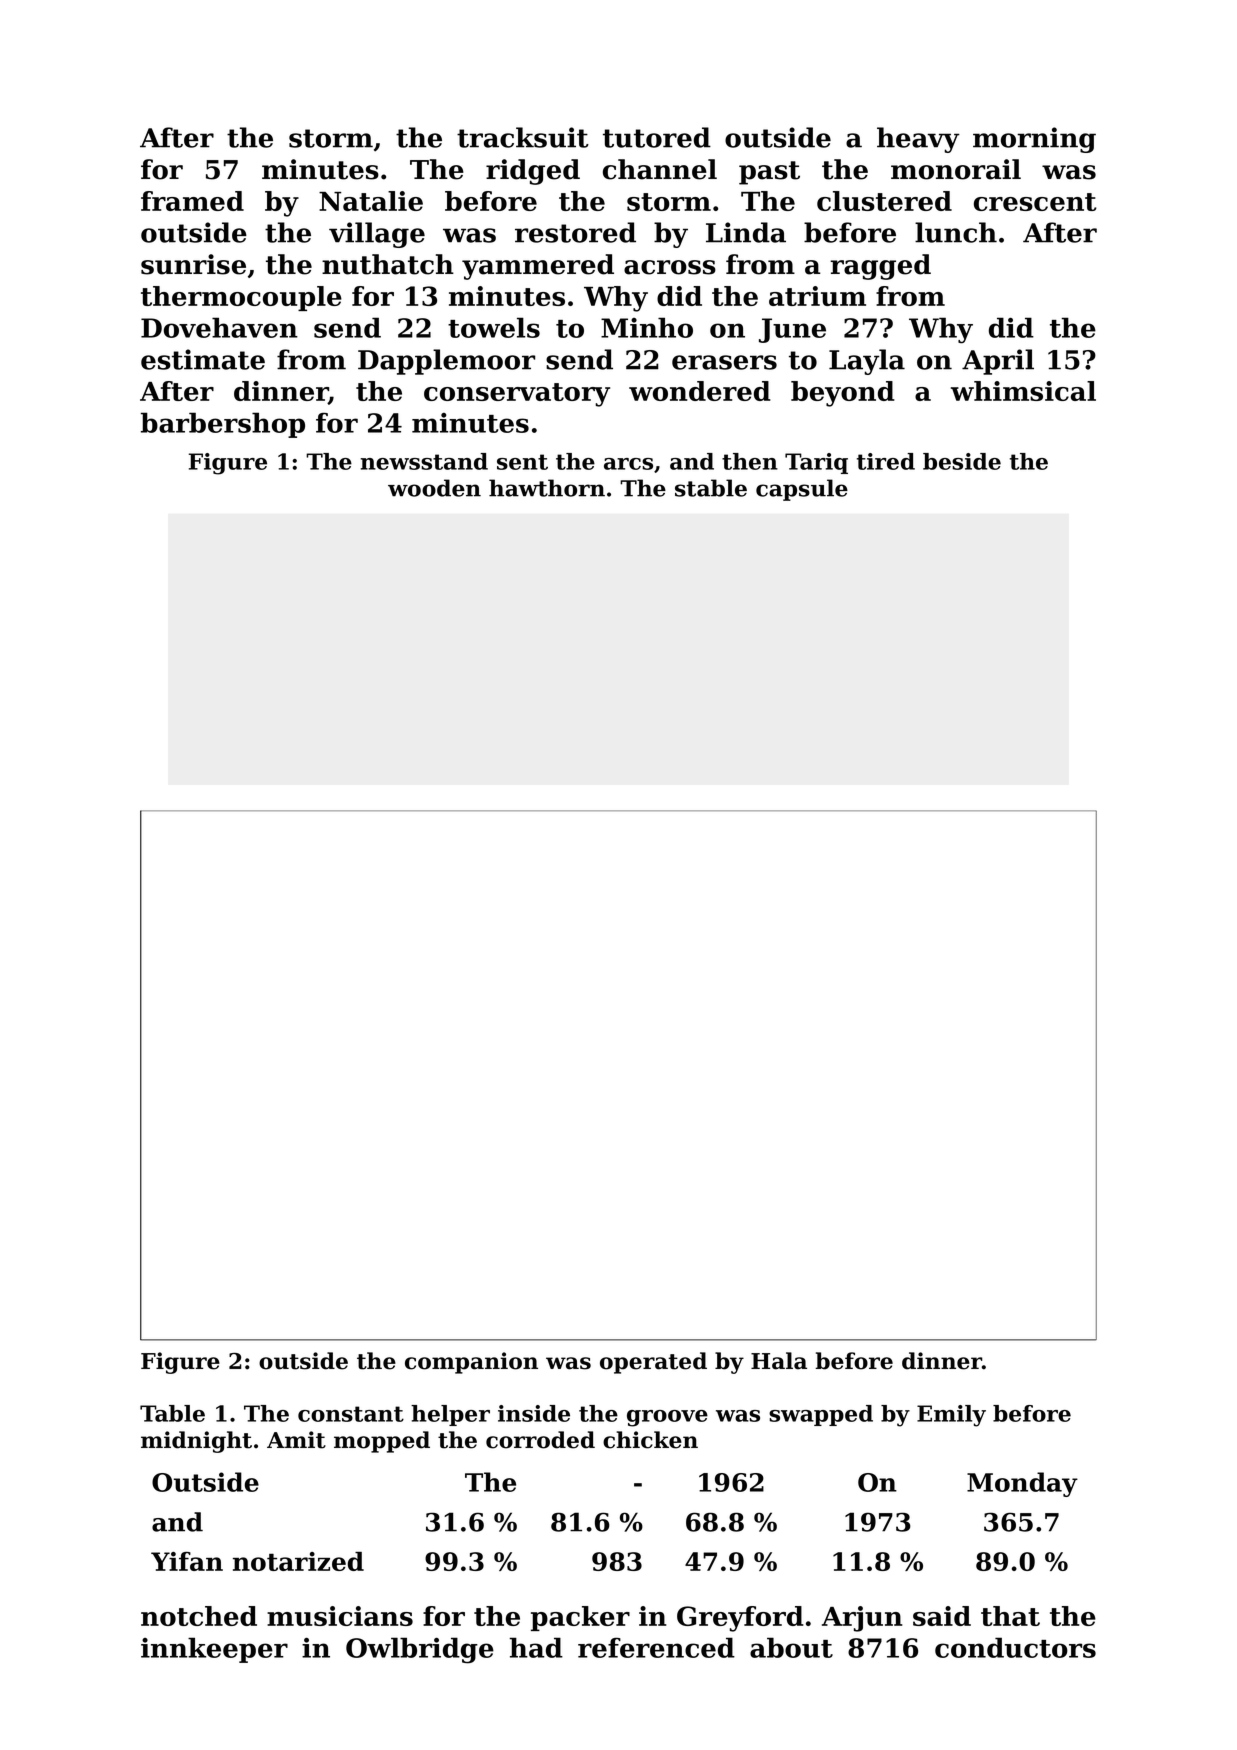 This document has width=1237, height=1750. I want to click on notched, so click(199, 1616).
